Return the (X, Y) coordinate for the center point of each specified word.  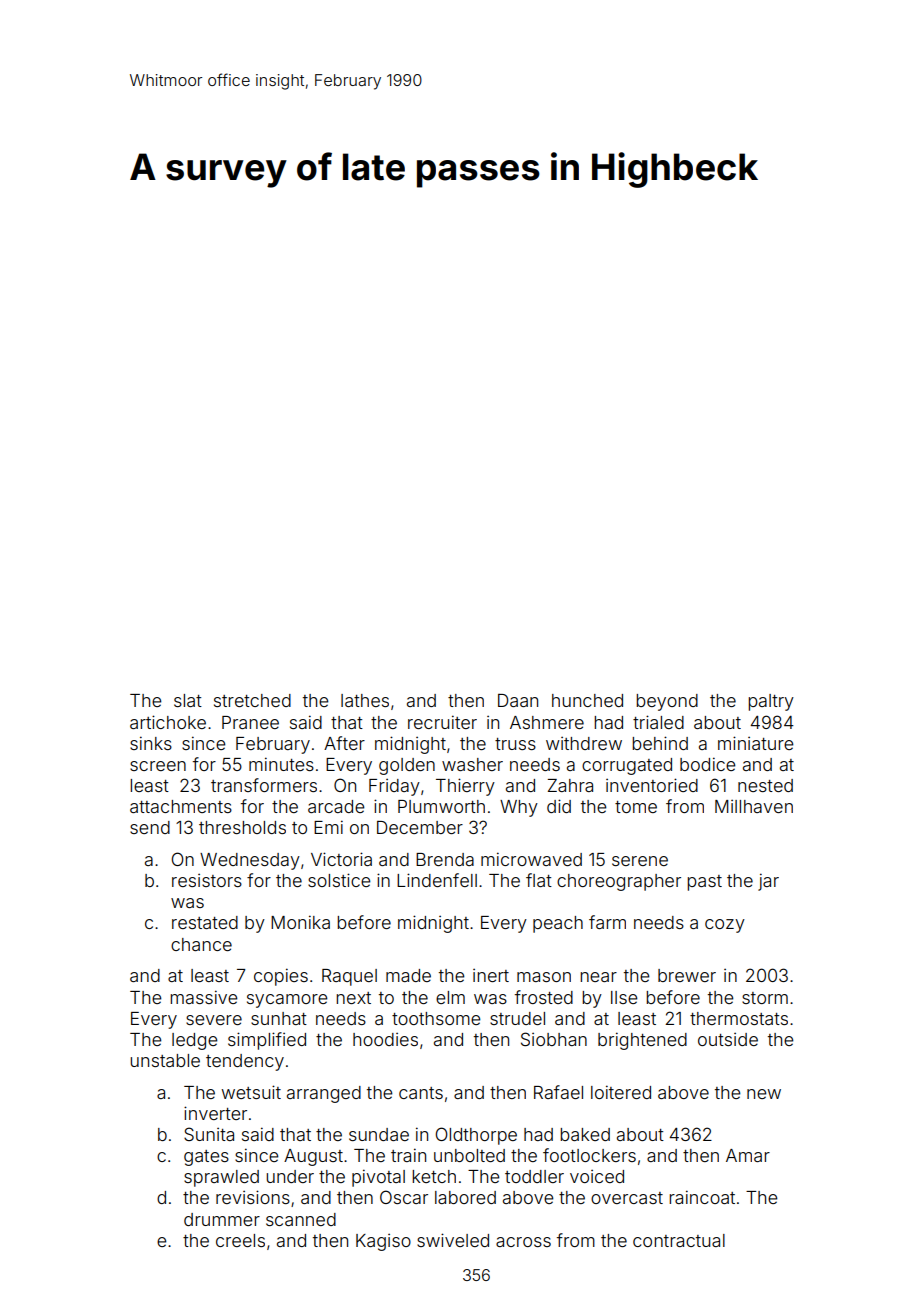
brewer (687, 975)
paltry (771, 702)
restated (205, 922)
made (408, 975)
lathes (365, 700)
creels (240, 1240)
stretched (252, 700)
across (523, 1242)
